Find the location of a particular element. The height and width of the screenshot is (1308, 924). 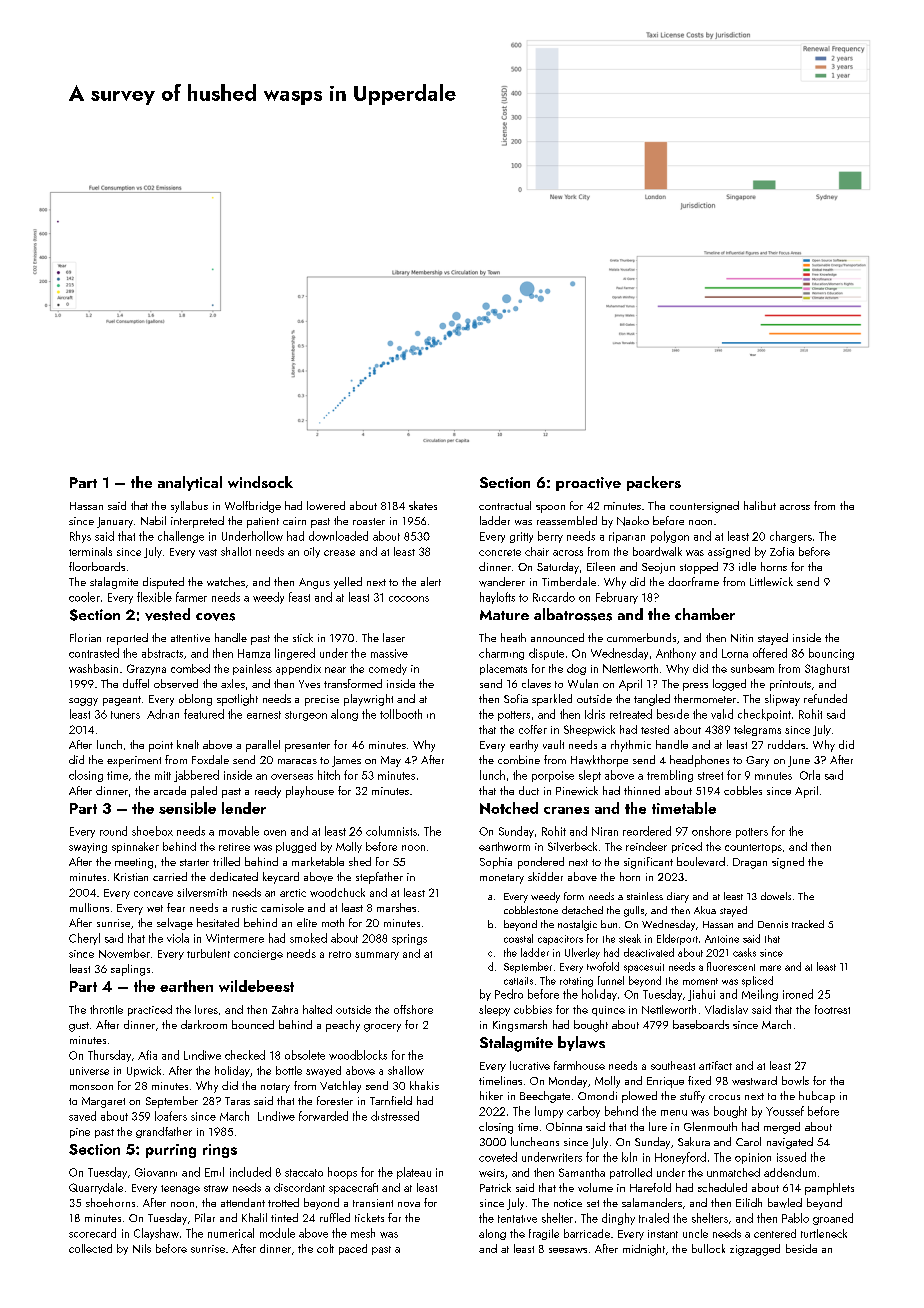

windsock is located at coordinates (260, 482).
